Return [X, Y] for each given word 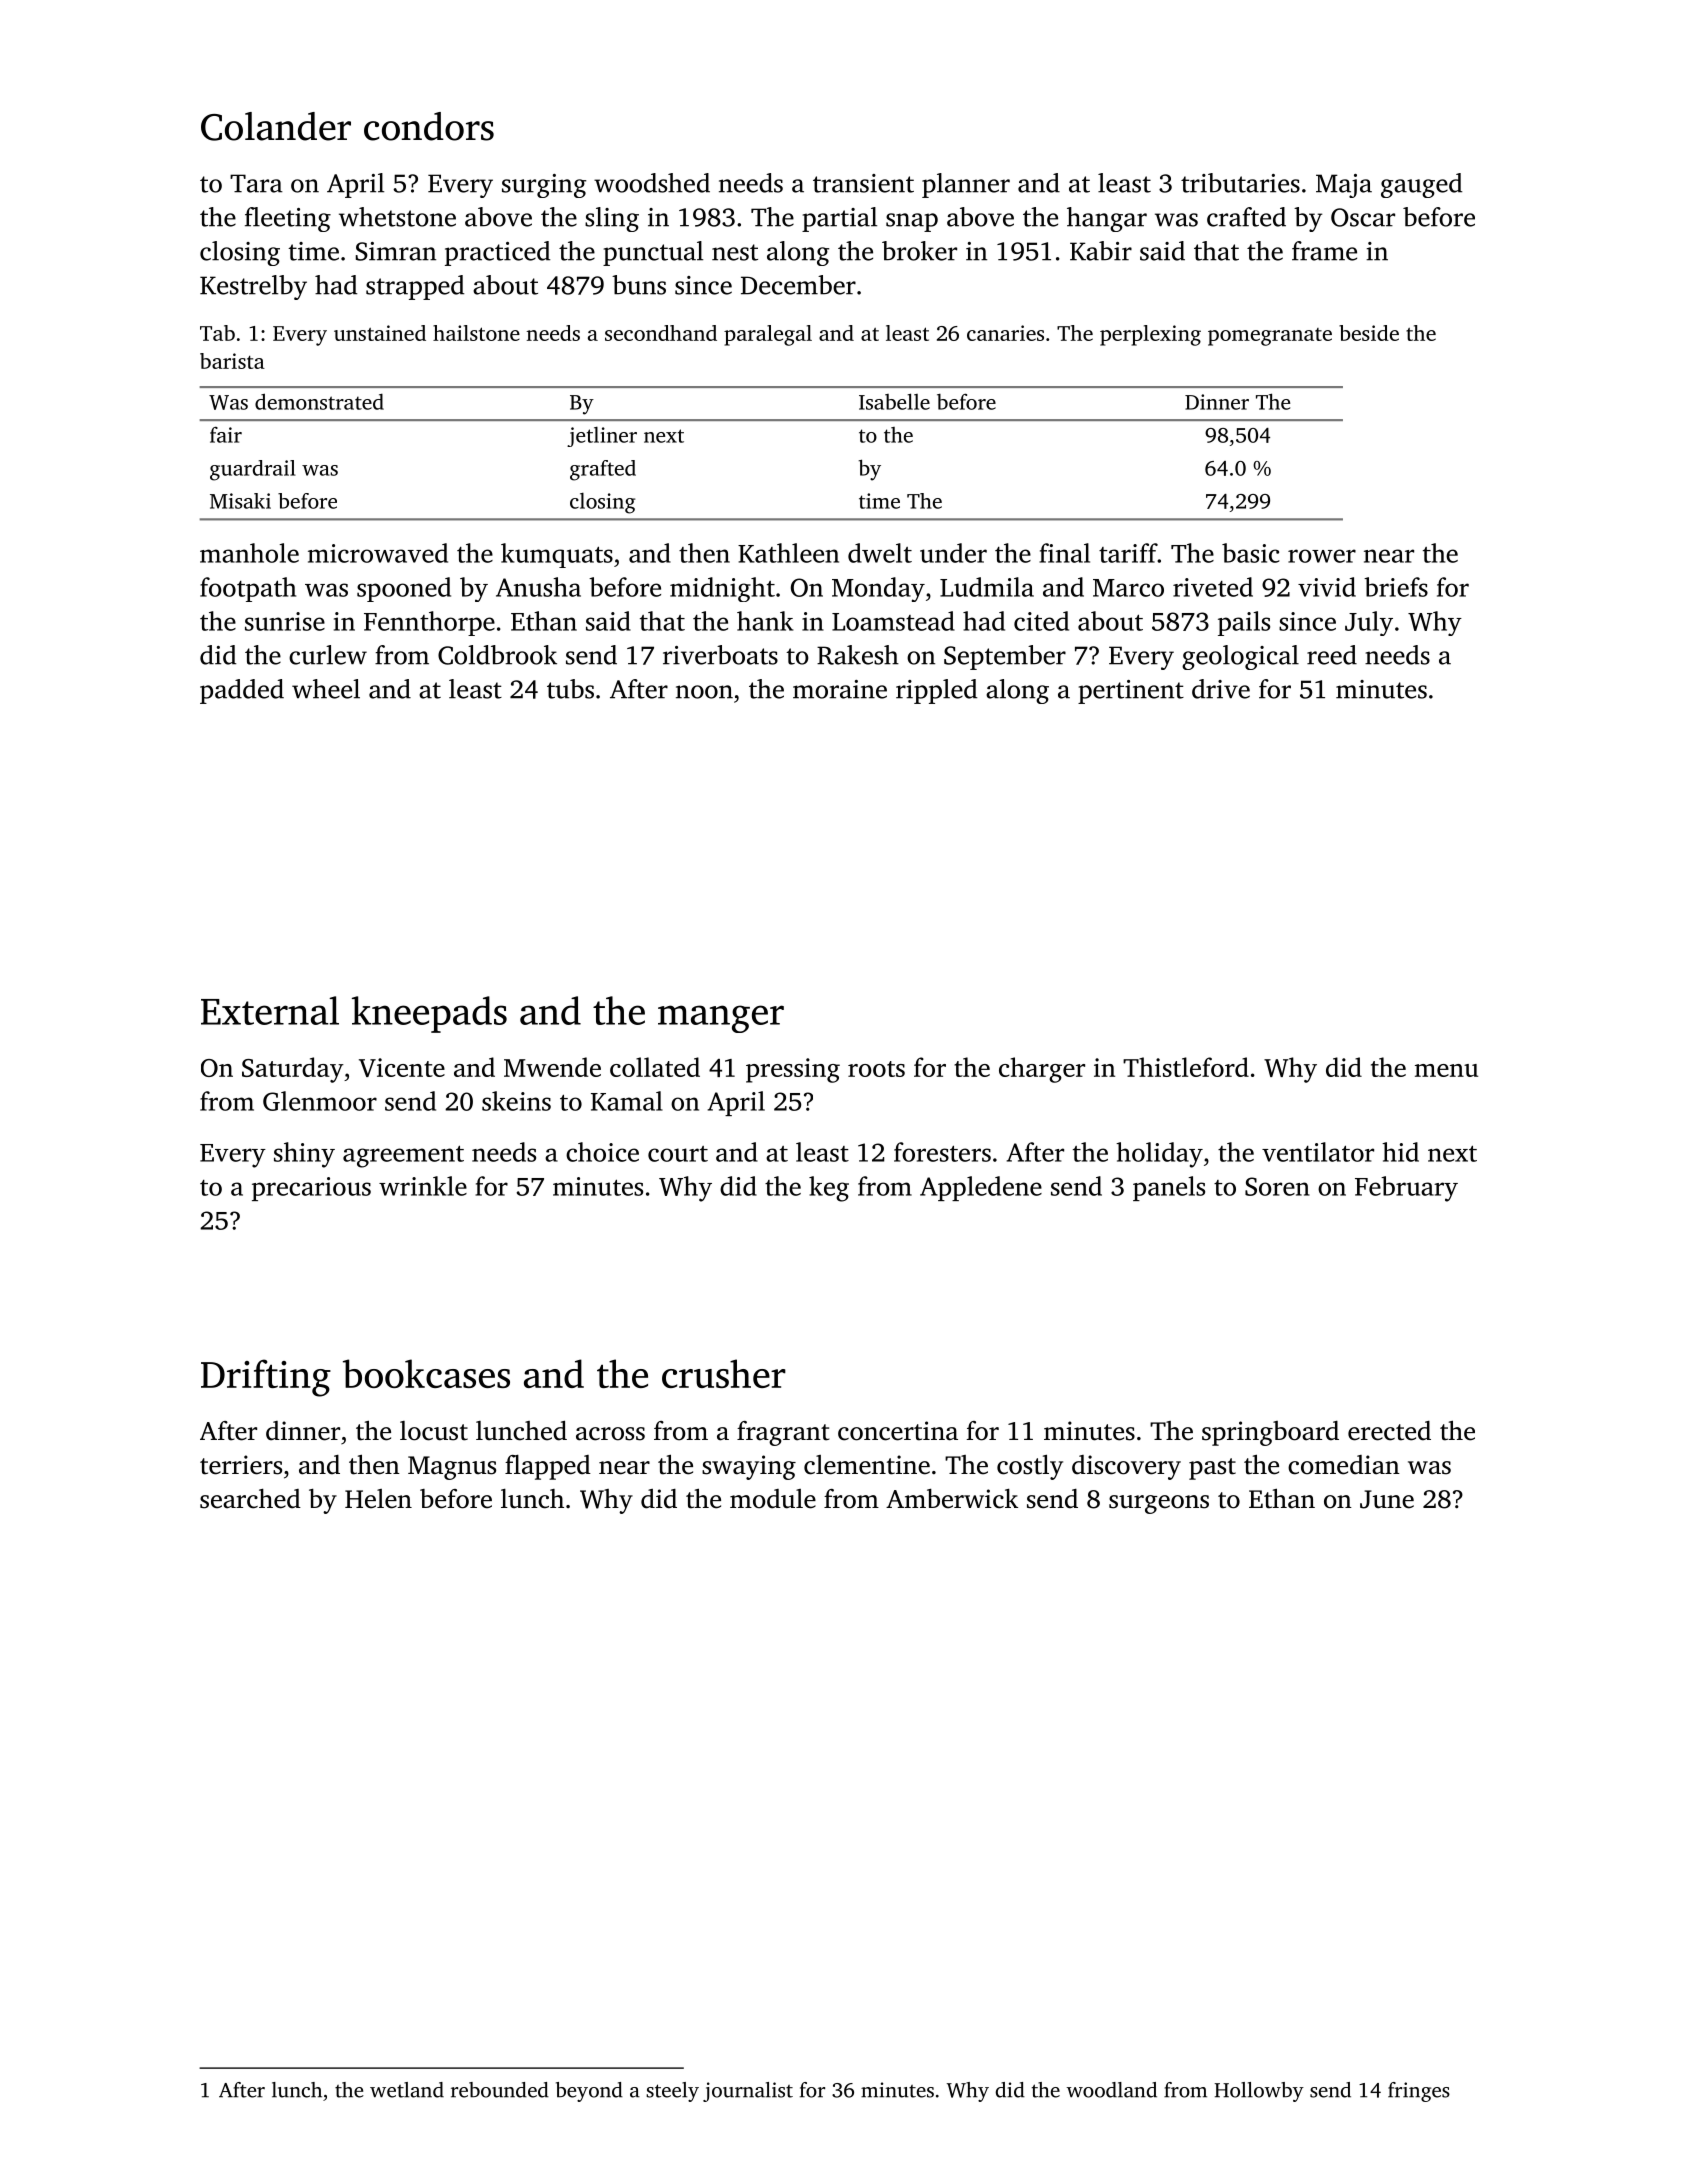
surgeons [1159, 1504]
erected [1389, 1431]
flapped [548, 1467]
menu [1446, 1070]
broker [919, 251]
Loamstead [893, 621]
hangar [1107, 219]
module [773, 1499]
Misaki [240, 501]
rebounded [500, 2090]
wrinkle [423, 1186]
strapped [415, 287]
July [1369, 623]
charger [1042, 1070]
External [270, 1010]
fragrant [783, 1433]
